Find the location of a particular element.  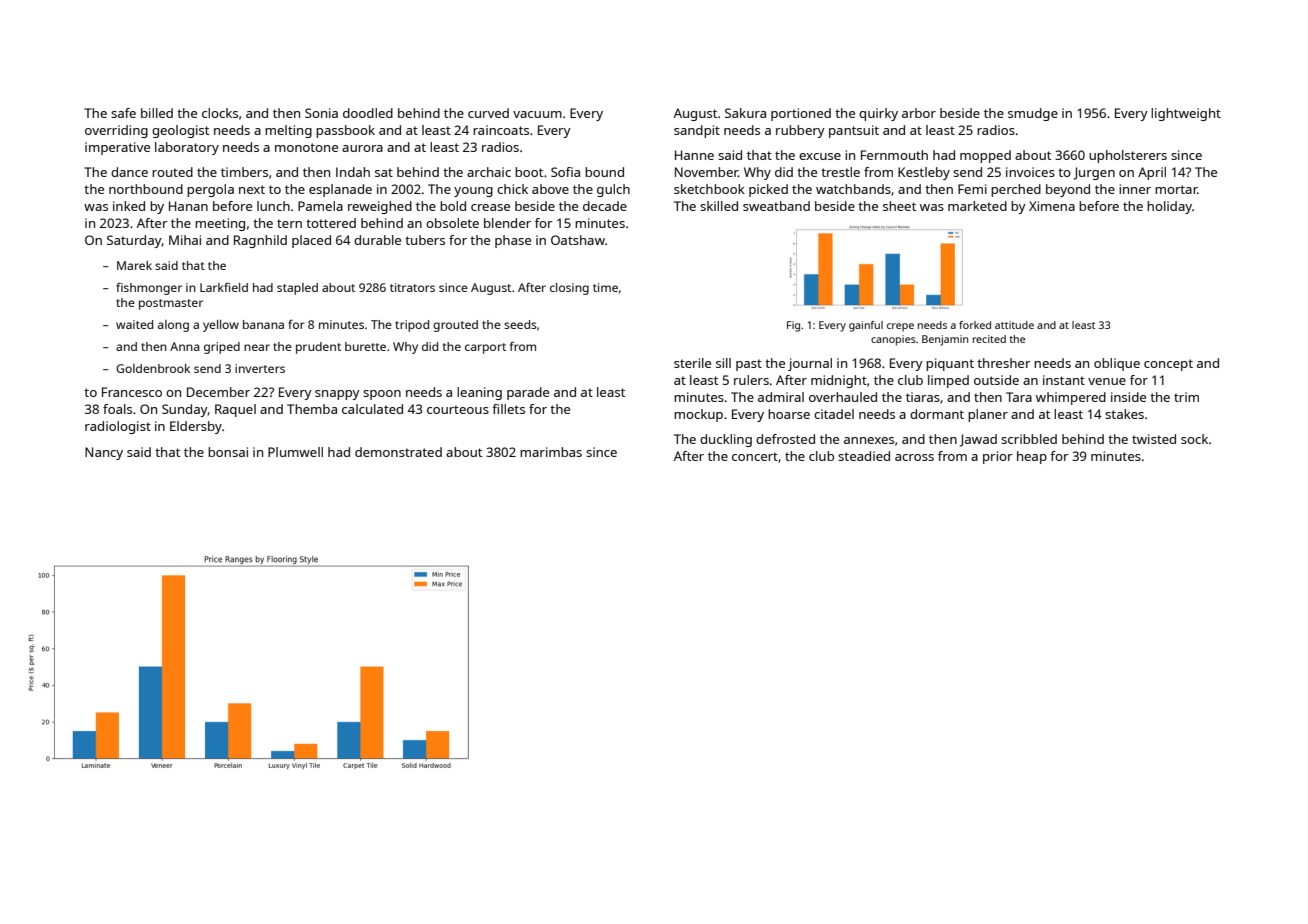

attitude is located at coordinates (1014, 325).
